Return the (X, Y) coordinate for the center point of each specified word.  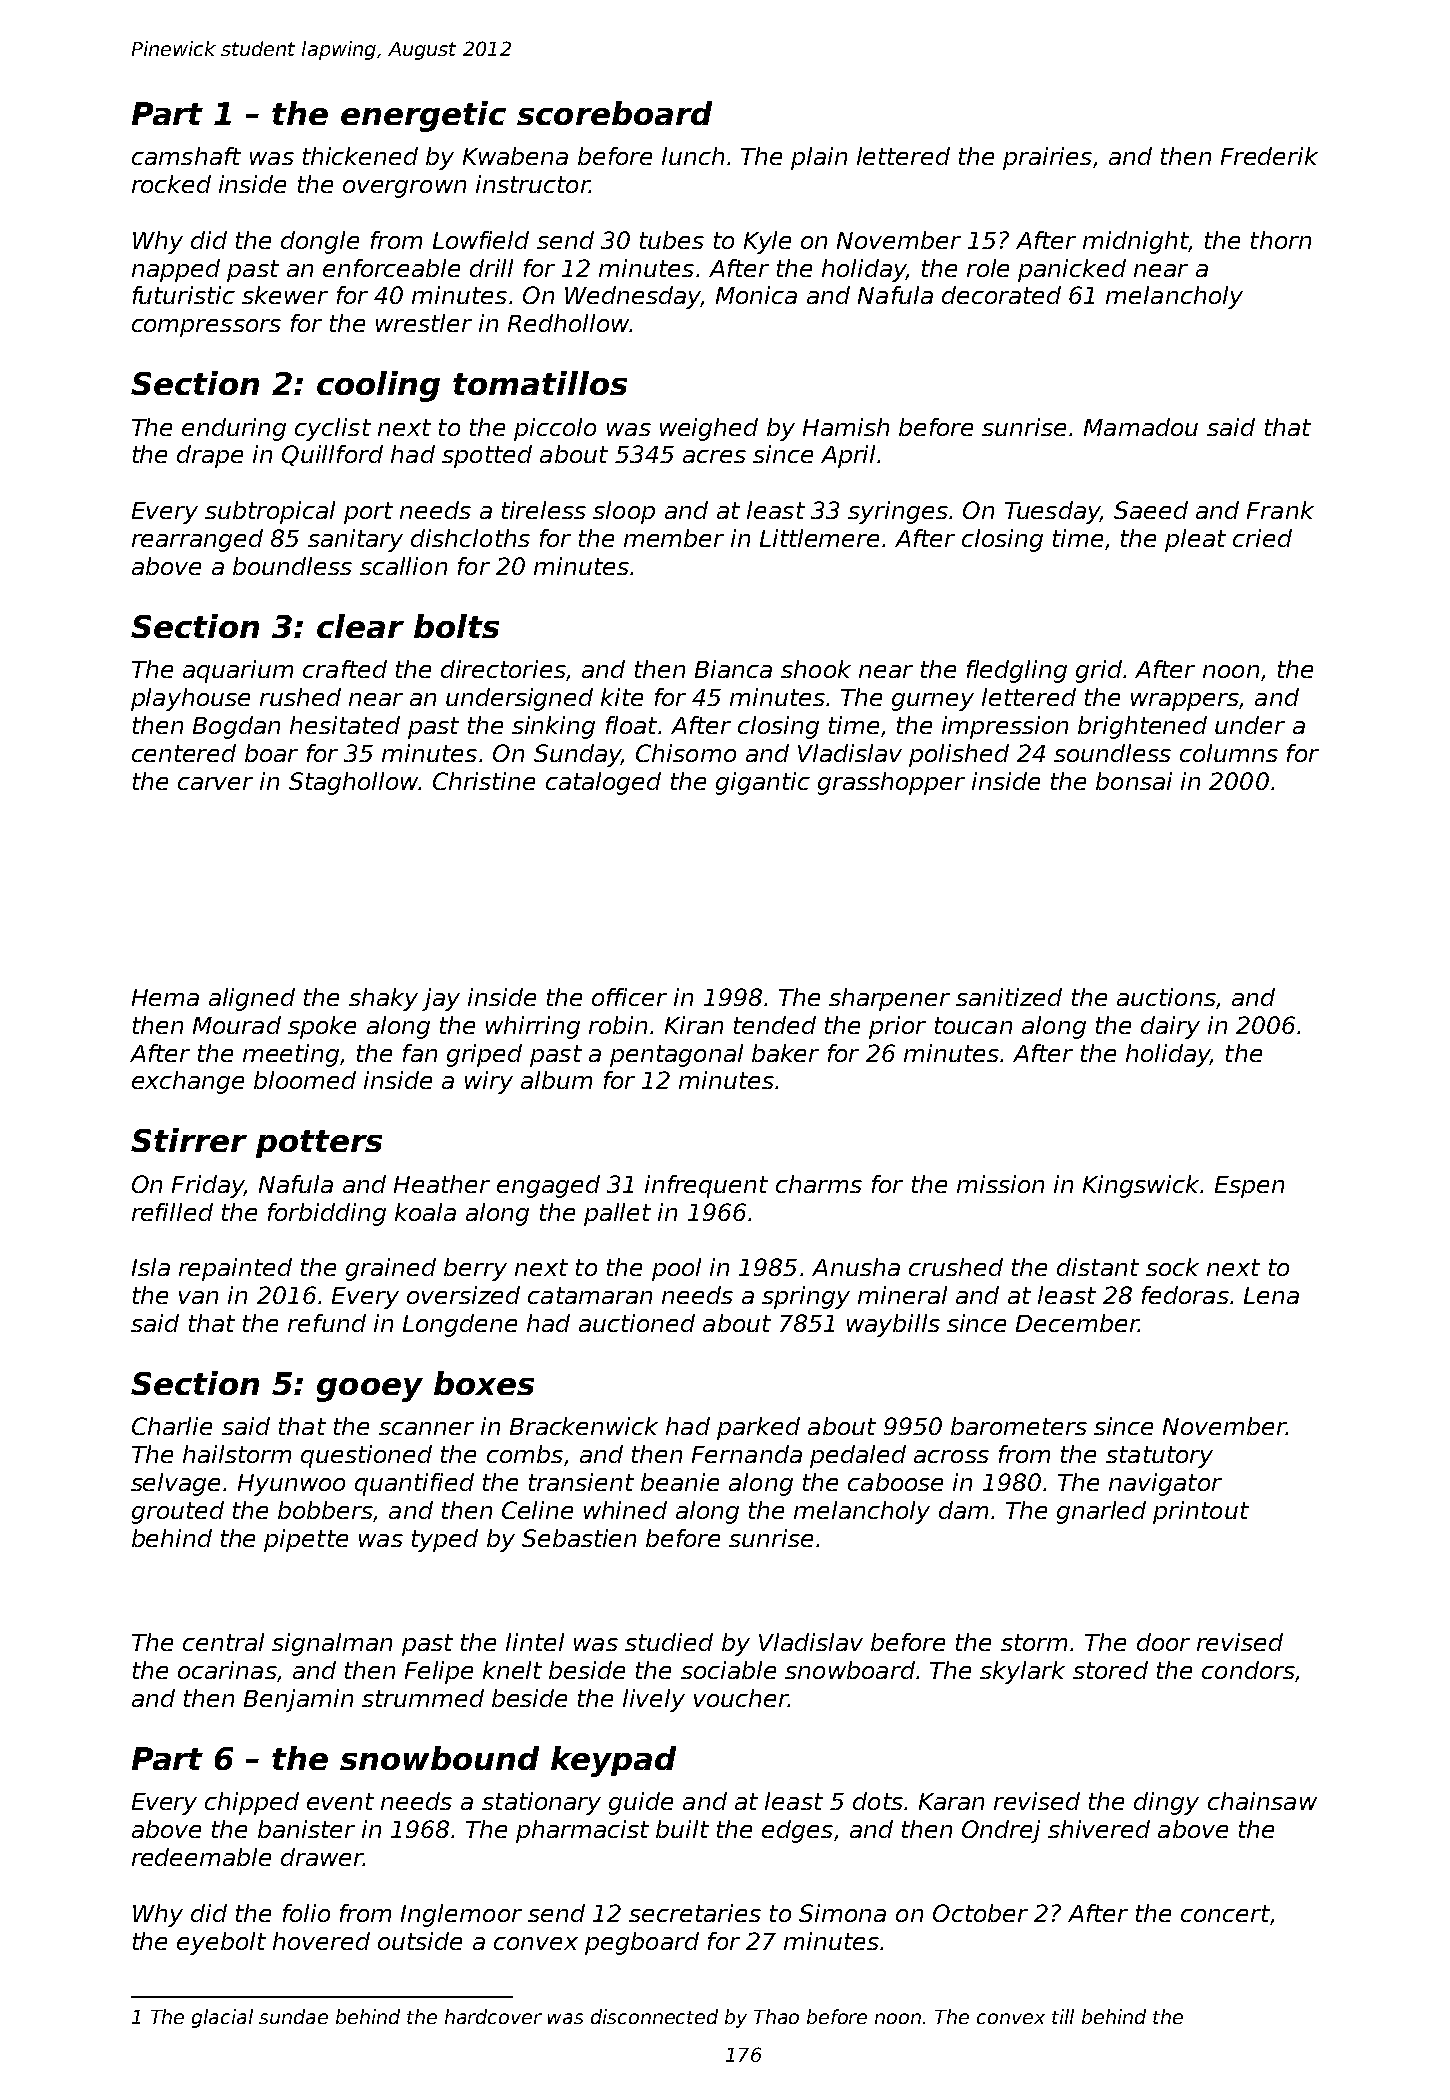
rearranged (197, 540)
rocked (171, 184)
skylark (1022, 1672)
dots (878, 1801)
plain (819, 158)
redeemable (201, 1857)
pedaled (858, 1456)
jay (441, 999)
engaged (548, 1186)
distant (1098, 1267)
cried (1262, 538)
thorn (1281, 240)
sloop (624, 512)
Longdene (460, 1325)
